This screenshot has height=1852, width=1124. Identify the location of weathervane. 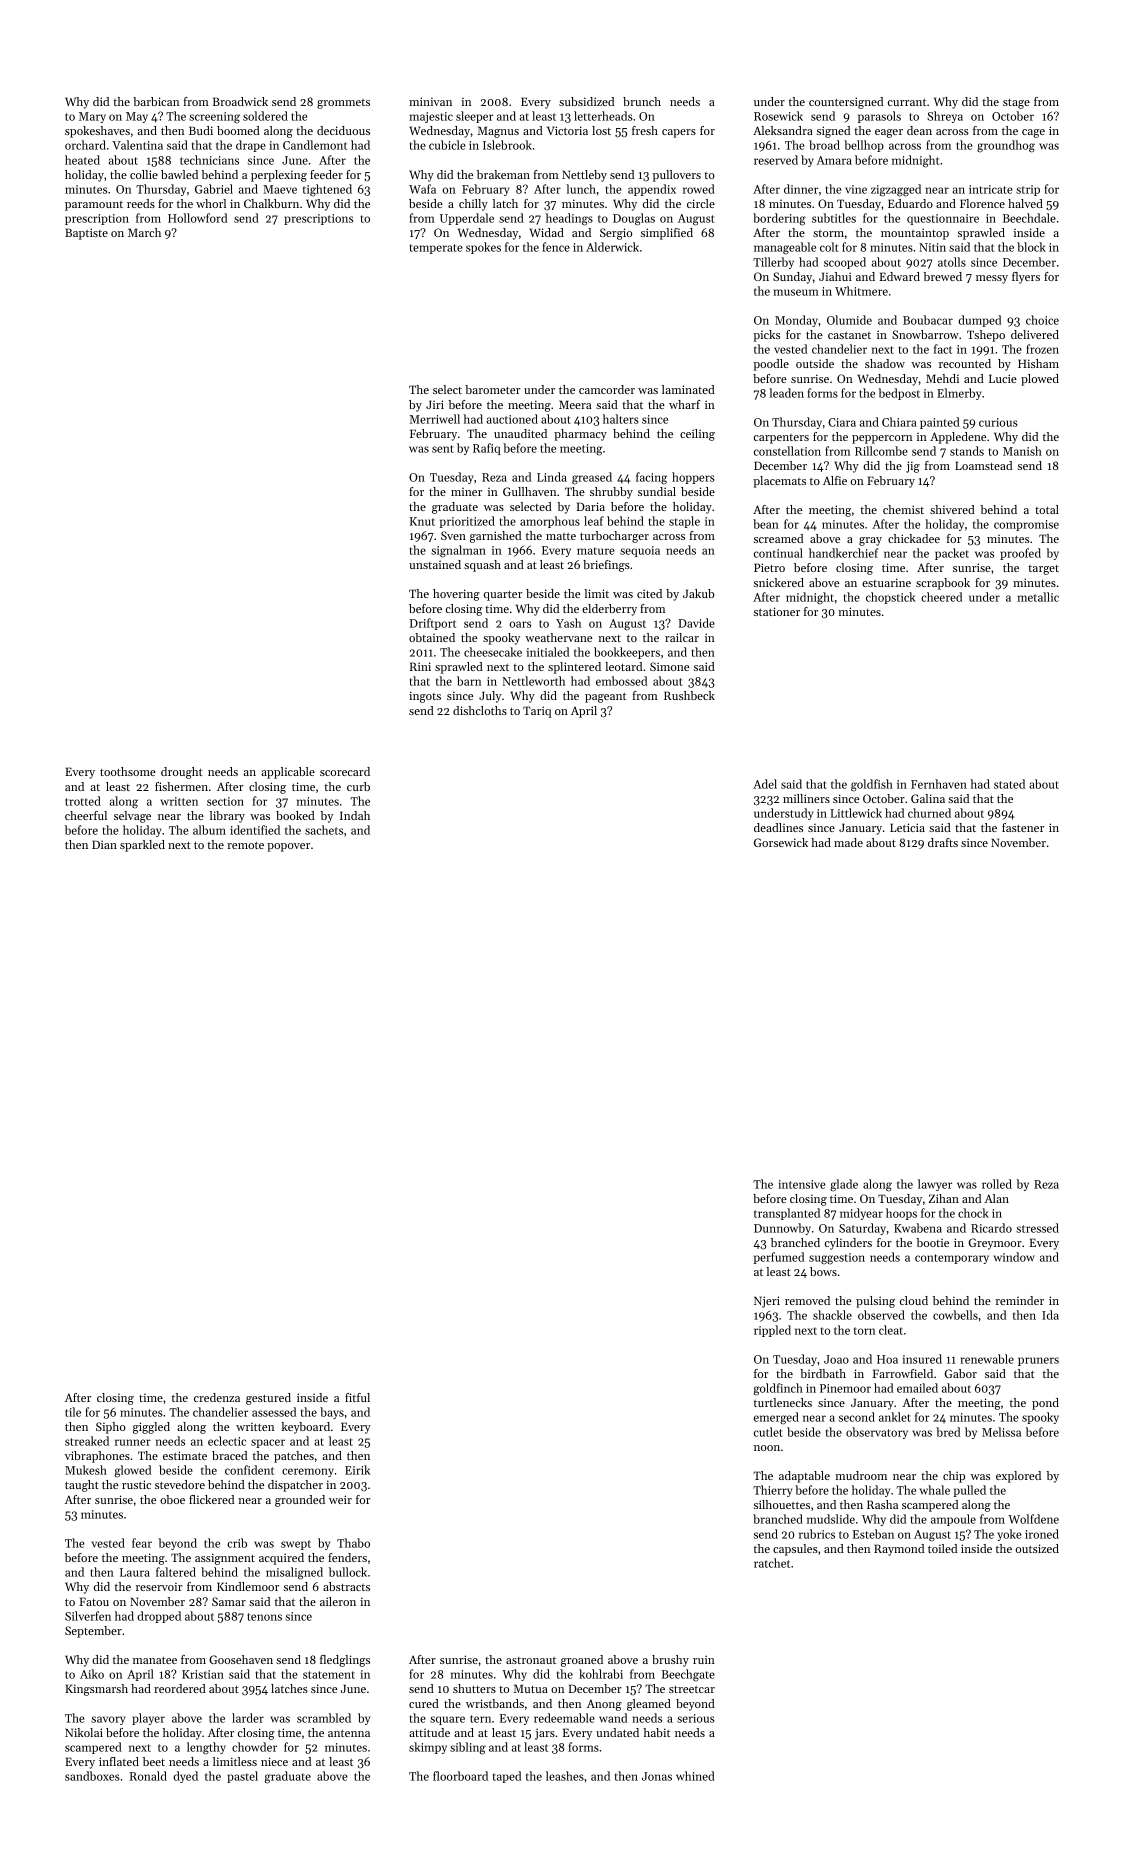
(558, 637).
